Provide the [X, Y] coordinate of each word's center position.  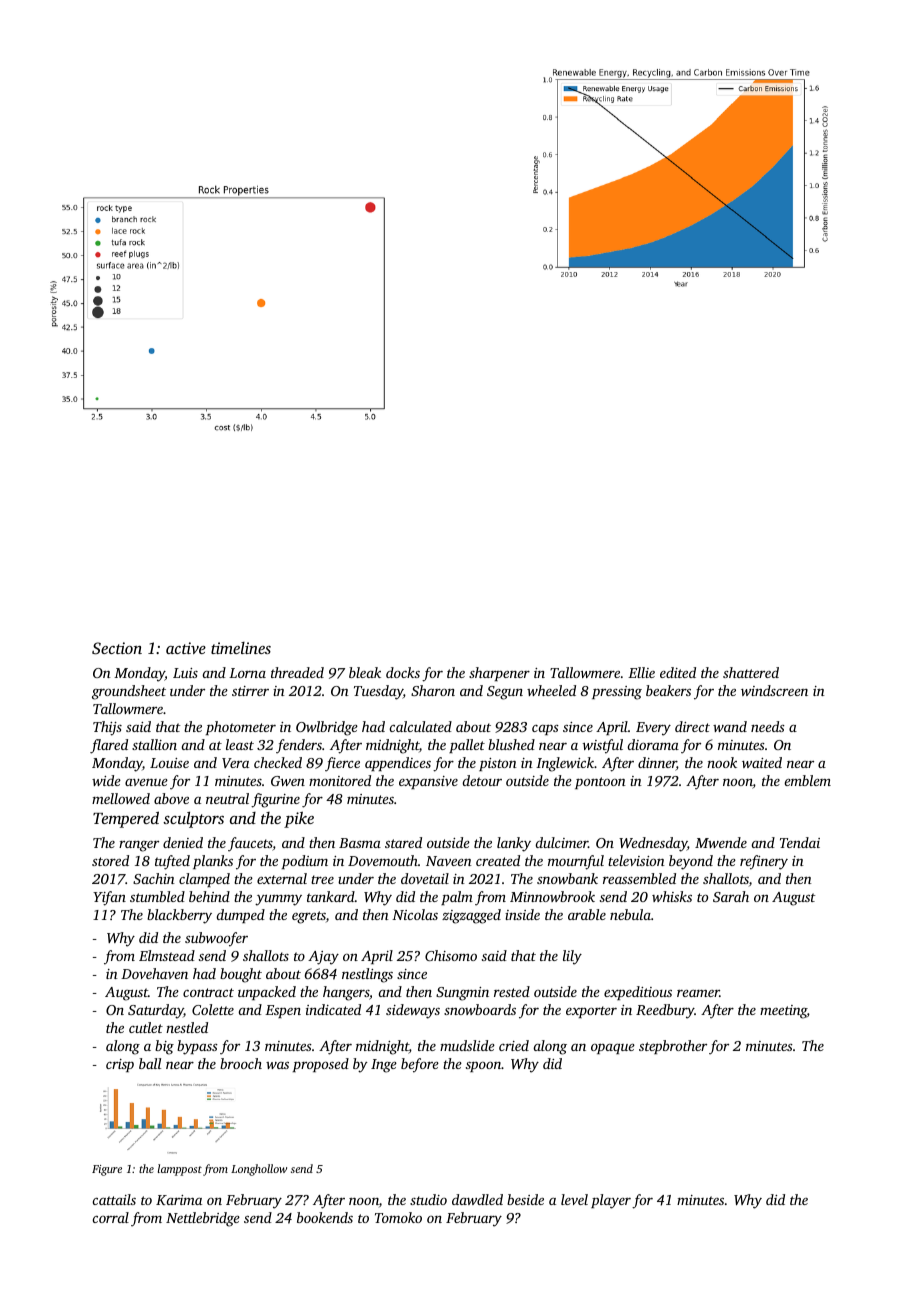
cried [514, 1045]
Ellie [641, 672]
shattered [751, 672]
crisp [120, 1065]
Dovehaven [154, 973]
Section [117, 648]
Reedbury [665, 1011]
